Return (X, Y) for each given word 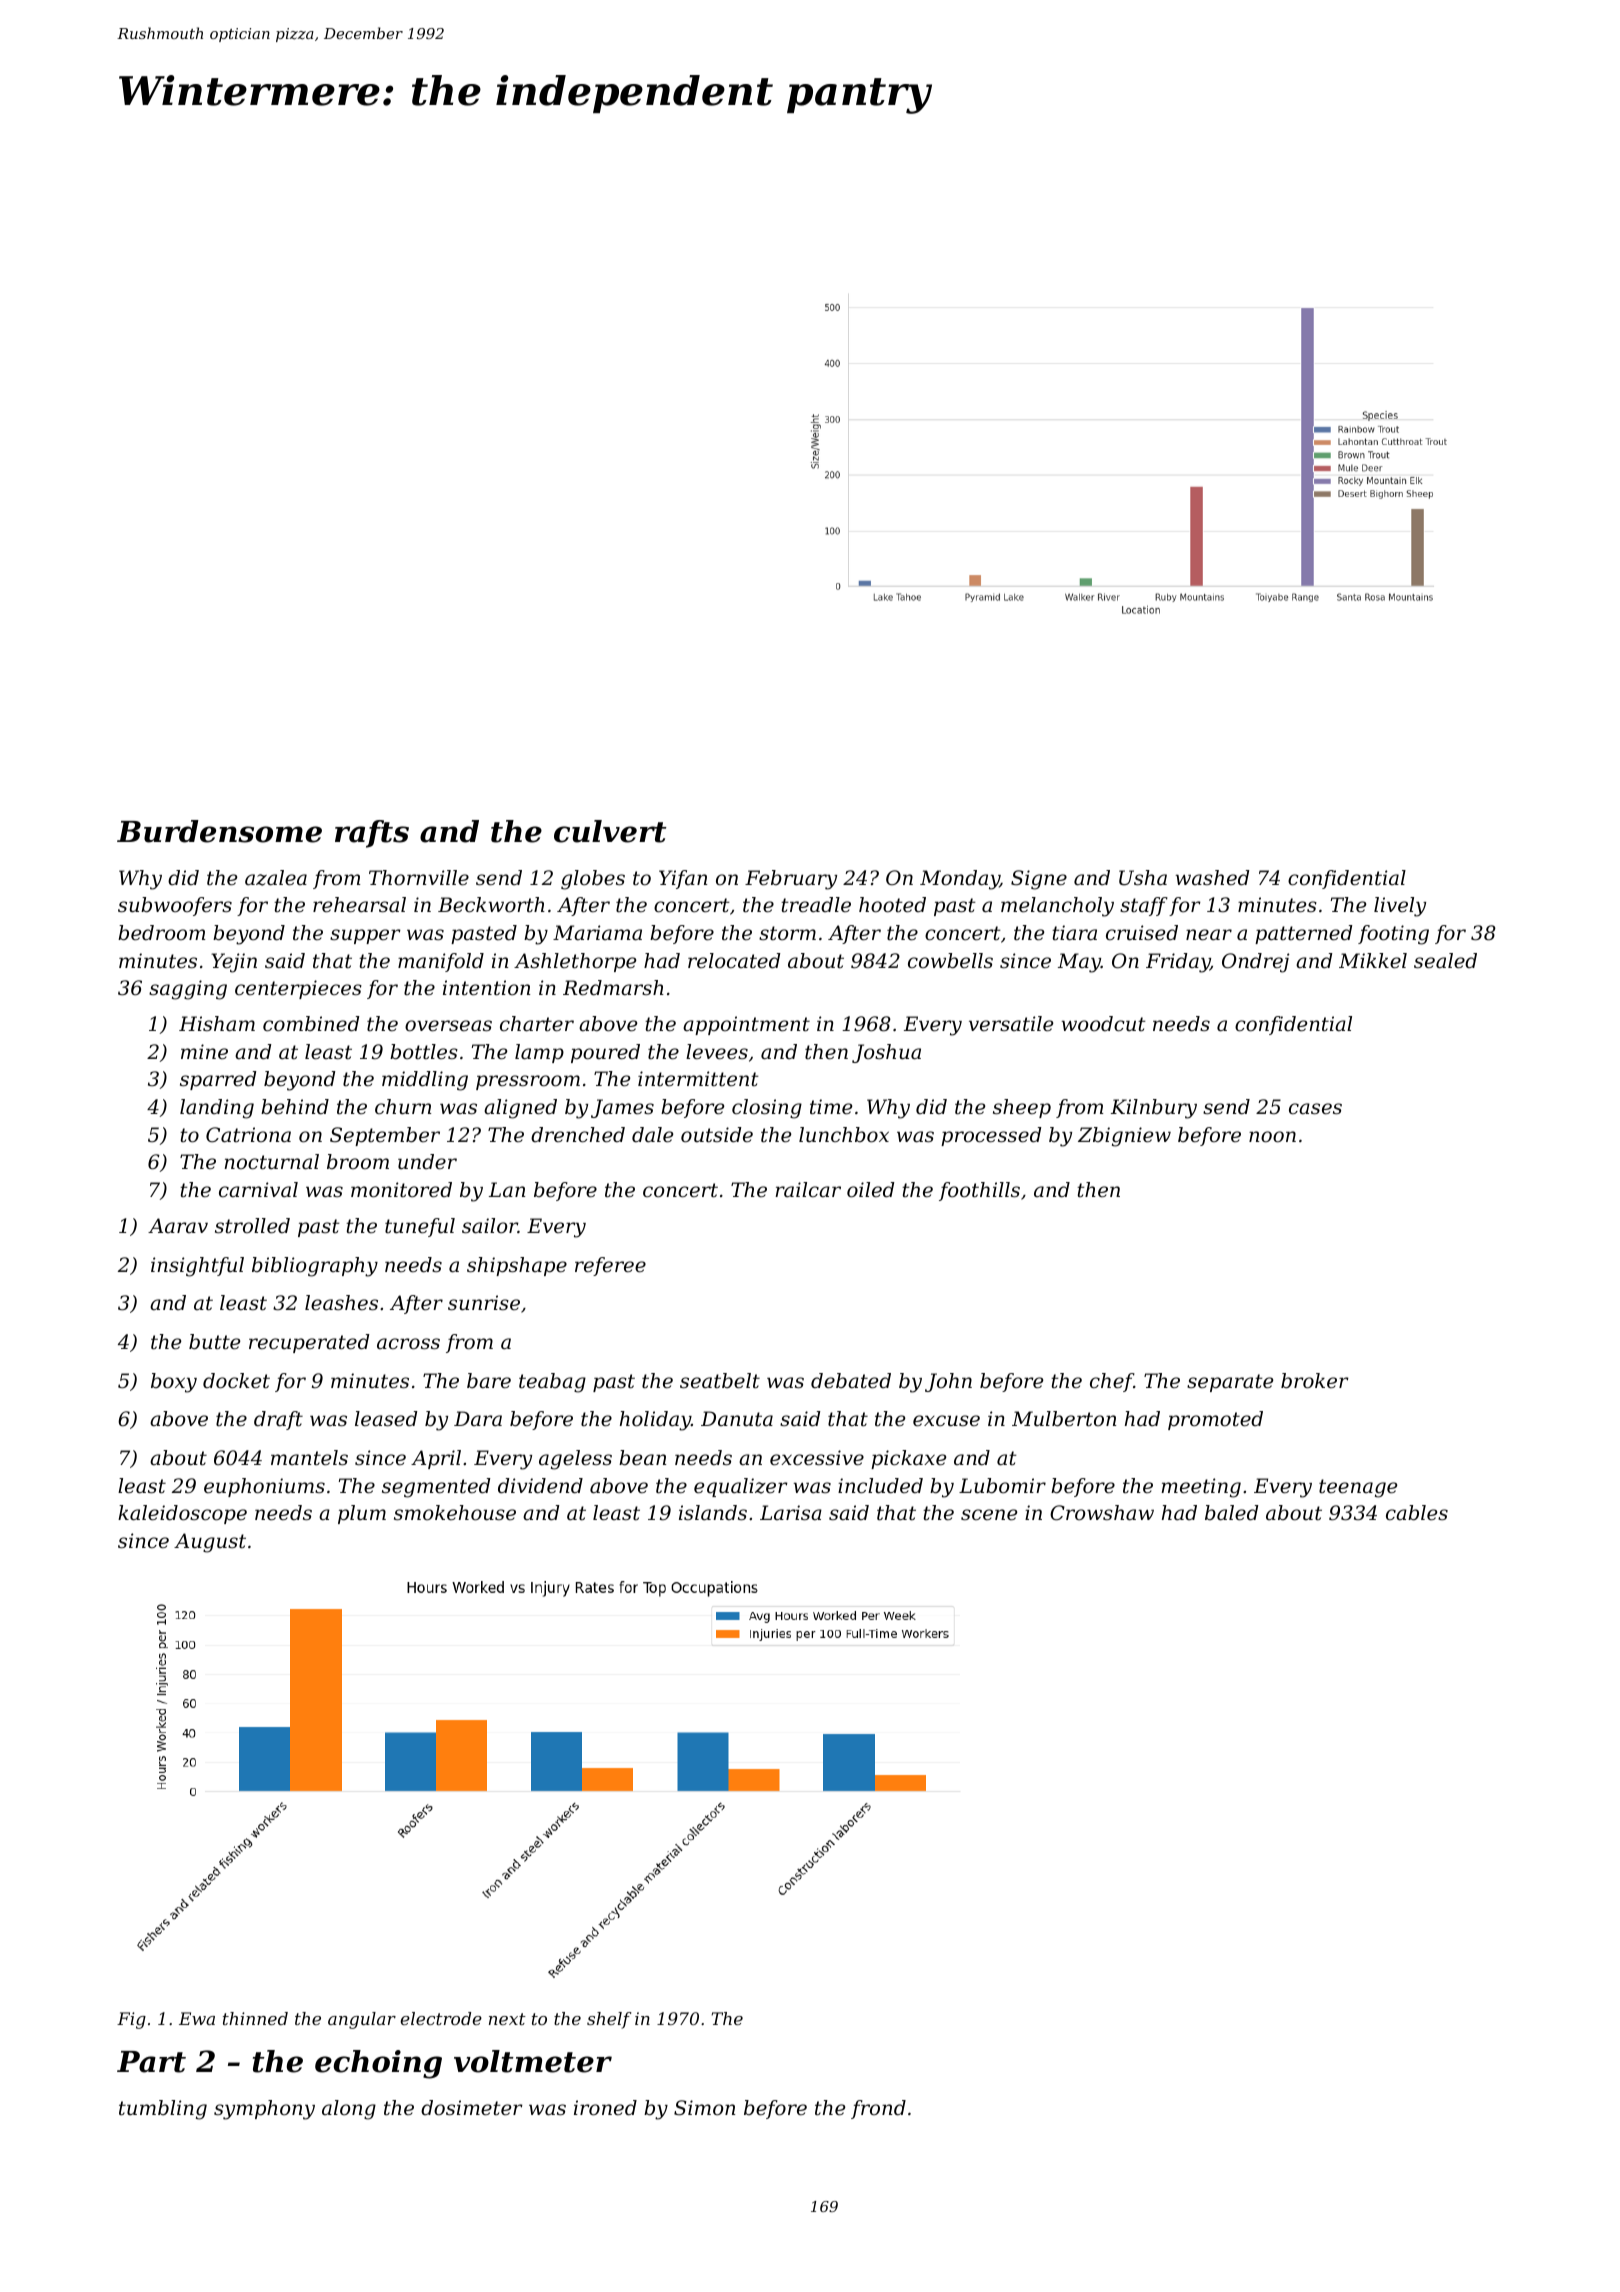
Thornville (419, 878)
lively (1400, 907)
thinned (255, 2018)
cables (1417, 1513)
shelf (609, 2020)
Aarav (178, 1225)
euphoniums (264, 1487)
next (507, 2019)
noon (1272, 1137)
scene (989, 1514)
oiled (870, 1190)
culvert (610, 831)
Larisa (791, 1513)
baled (1231, 1513)
